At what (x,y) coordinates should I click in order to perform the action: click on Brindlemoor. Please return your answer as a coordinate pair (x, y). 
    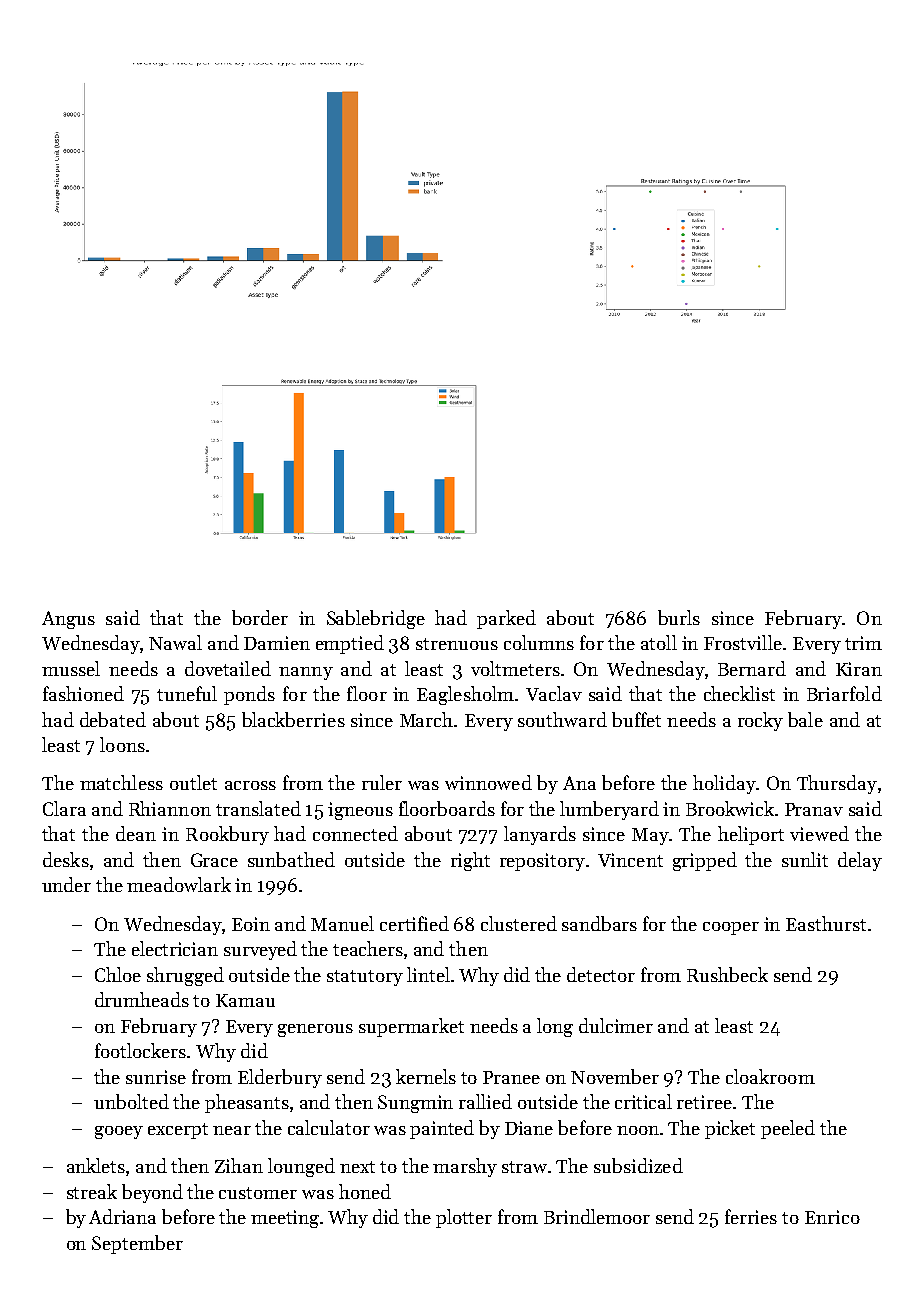
    Looking at the image, I should click on (597, 1216).
